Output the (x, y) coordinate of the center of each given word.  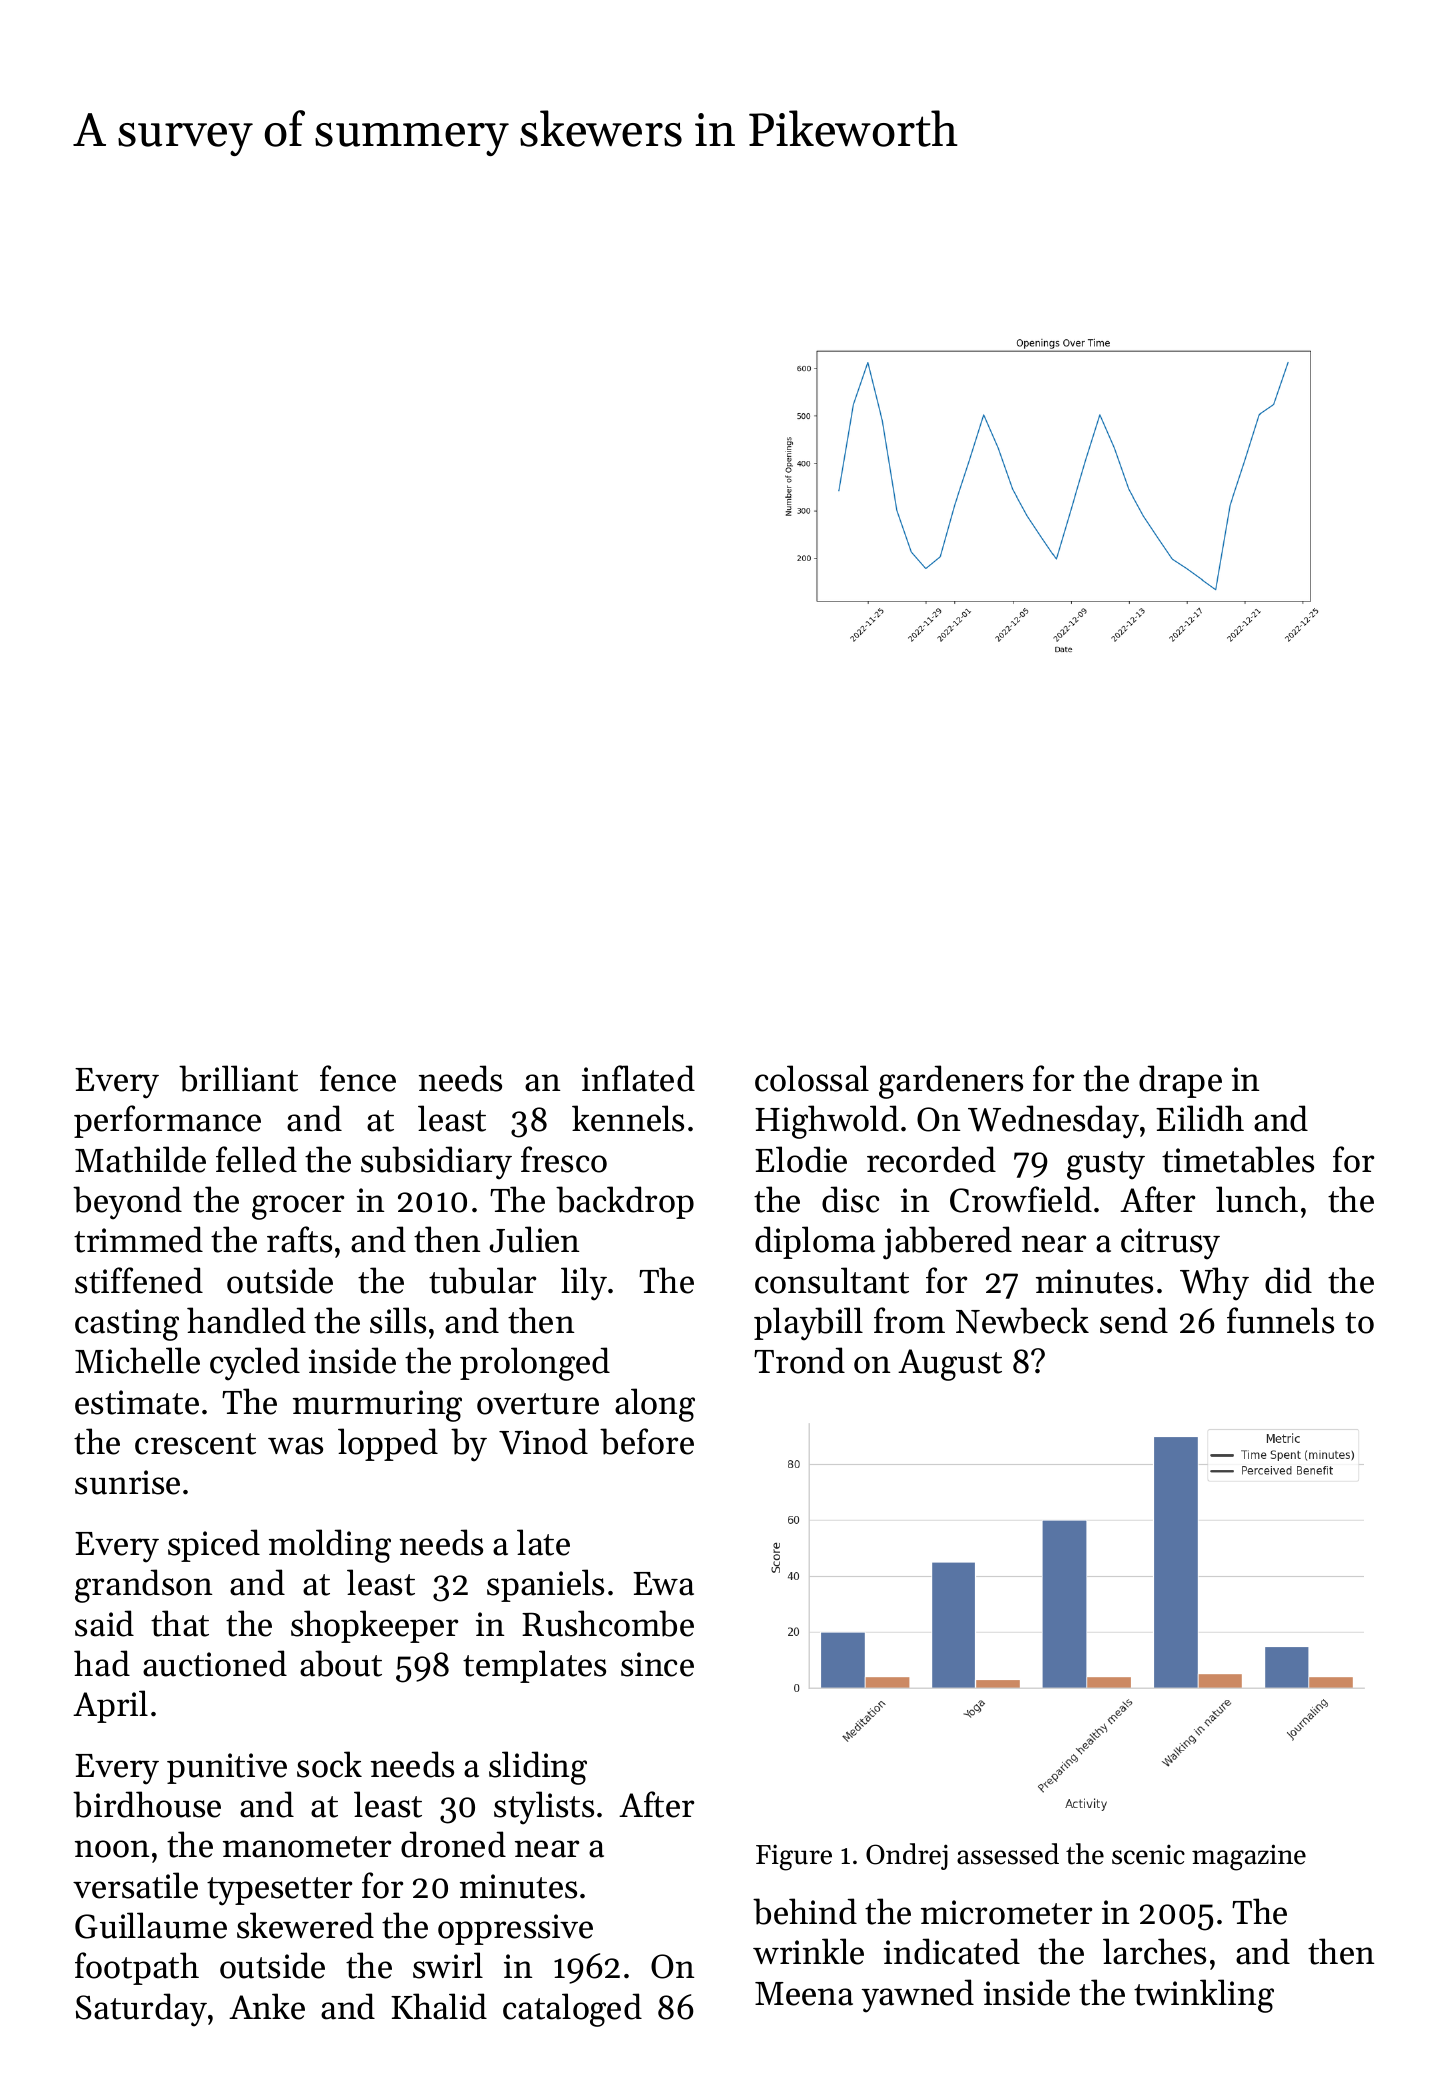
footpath (137, 1968)
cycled (255, 1364)
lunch (1257, 1199)
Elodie (801, 1159)
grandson (143, 1586)
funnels (1280, 1320)
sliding (538, 1768)
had (102, 1663)
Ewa (663, 1584)
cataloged (572, 2010)
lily (584, 1284)
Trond (799, 1360)
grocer (298, 1207)
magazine (1249, 1857)
